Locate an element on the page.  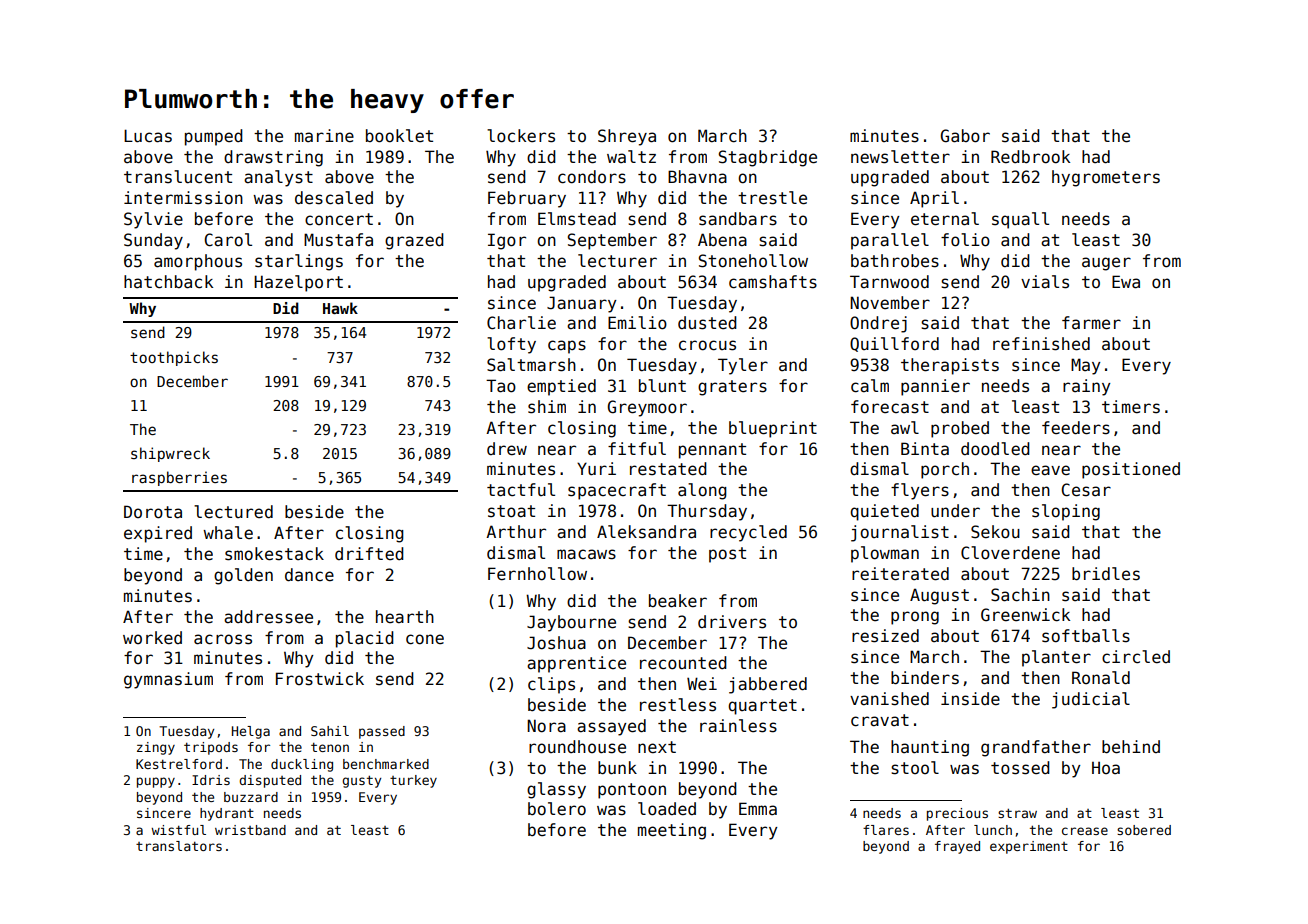
wristband is located at coordinates (250, 830).
